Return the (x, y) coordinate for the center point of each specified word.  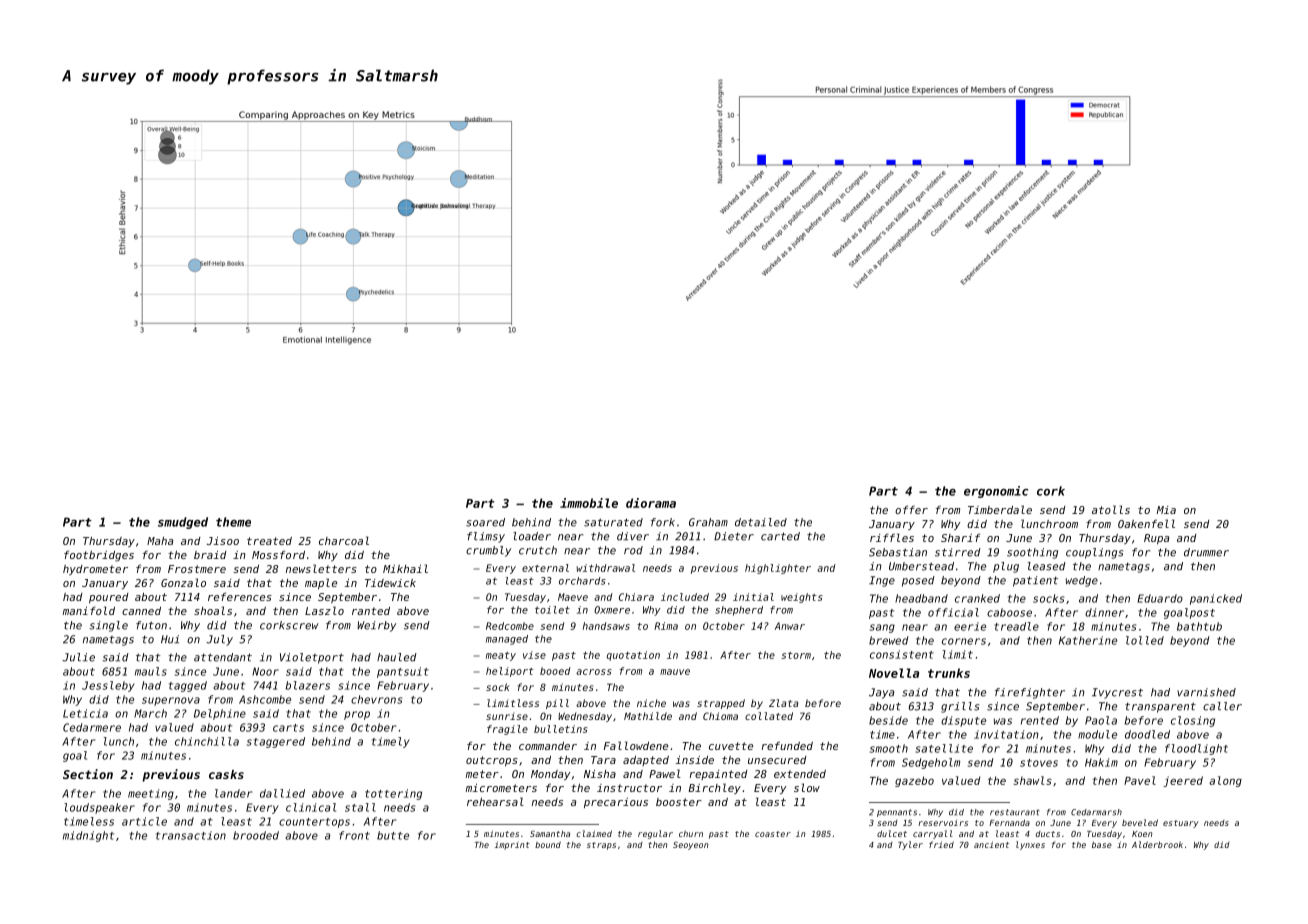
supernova (171, 701)
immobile (589, 503)
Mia (1166, 510)
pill (557, 704)
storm (796, 655)
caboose (1009, 612)
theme (233, 522)
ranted (371, 611)
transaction (191, 835)
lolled (1145, 640)
